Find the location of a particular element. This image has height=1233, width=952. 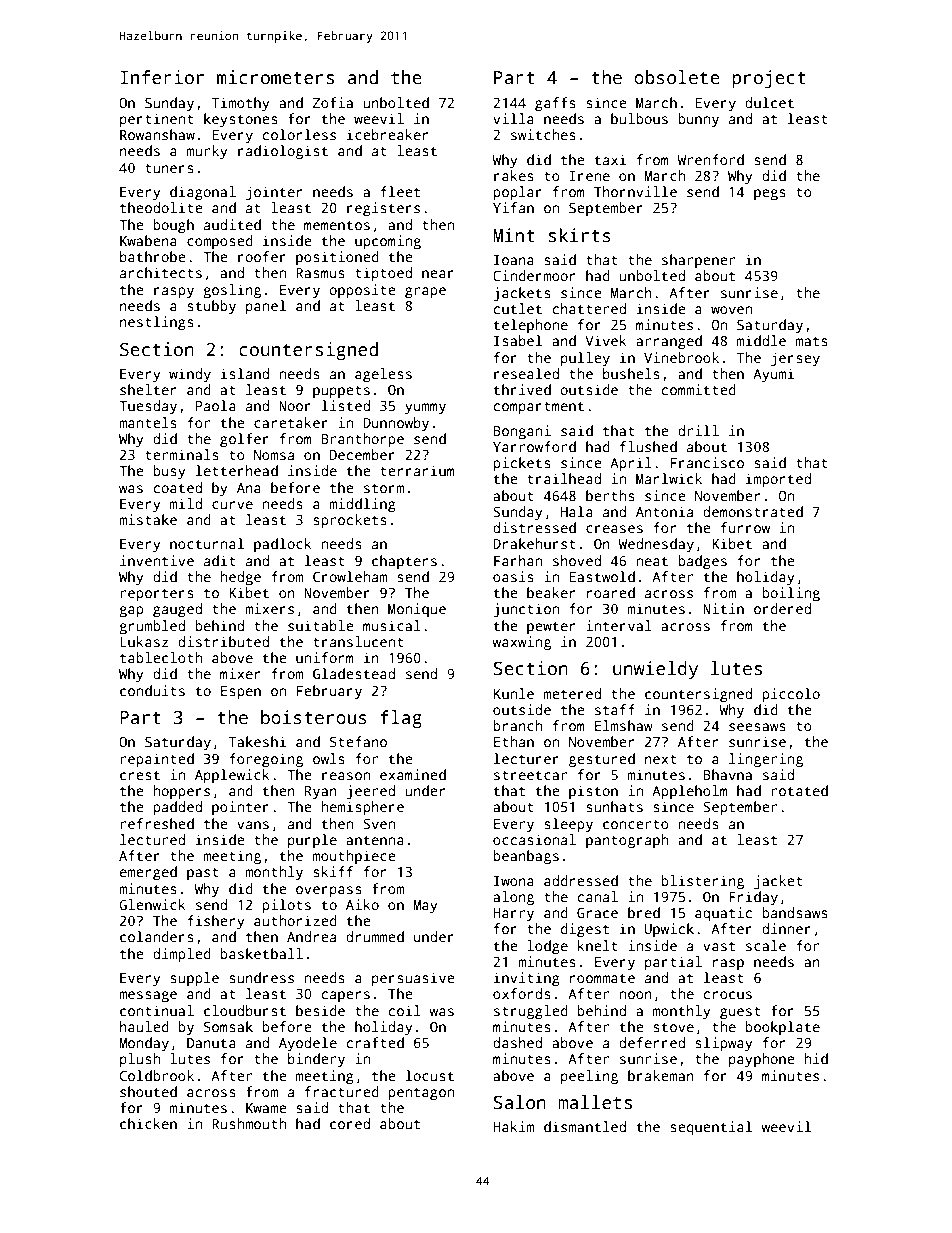

jointer is located at coordinates (274, 193).
